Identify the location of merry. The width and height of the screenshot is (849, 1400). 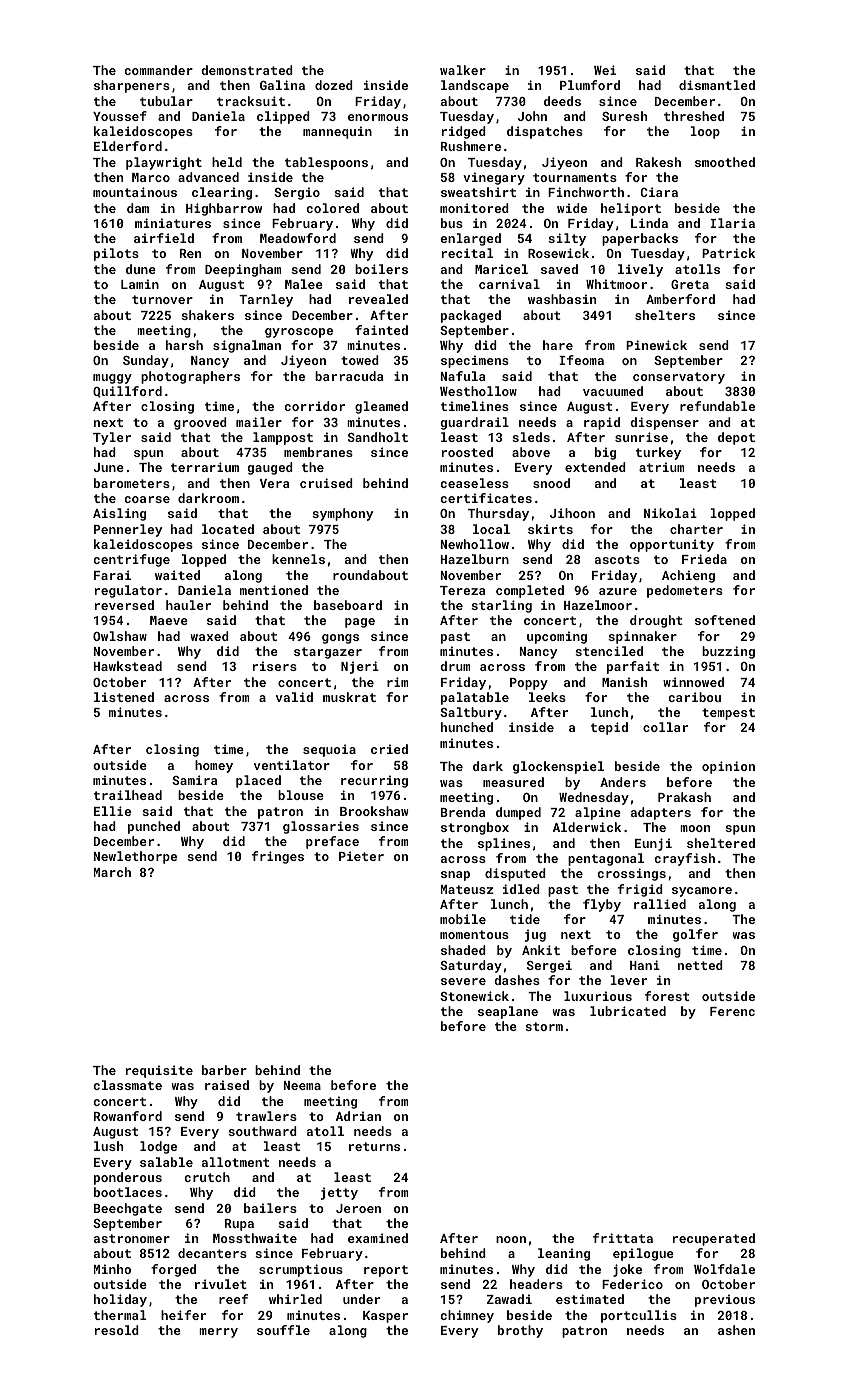
(218, 1333).
